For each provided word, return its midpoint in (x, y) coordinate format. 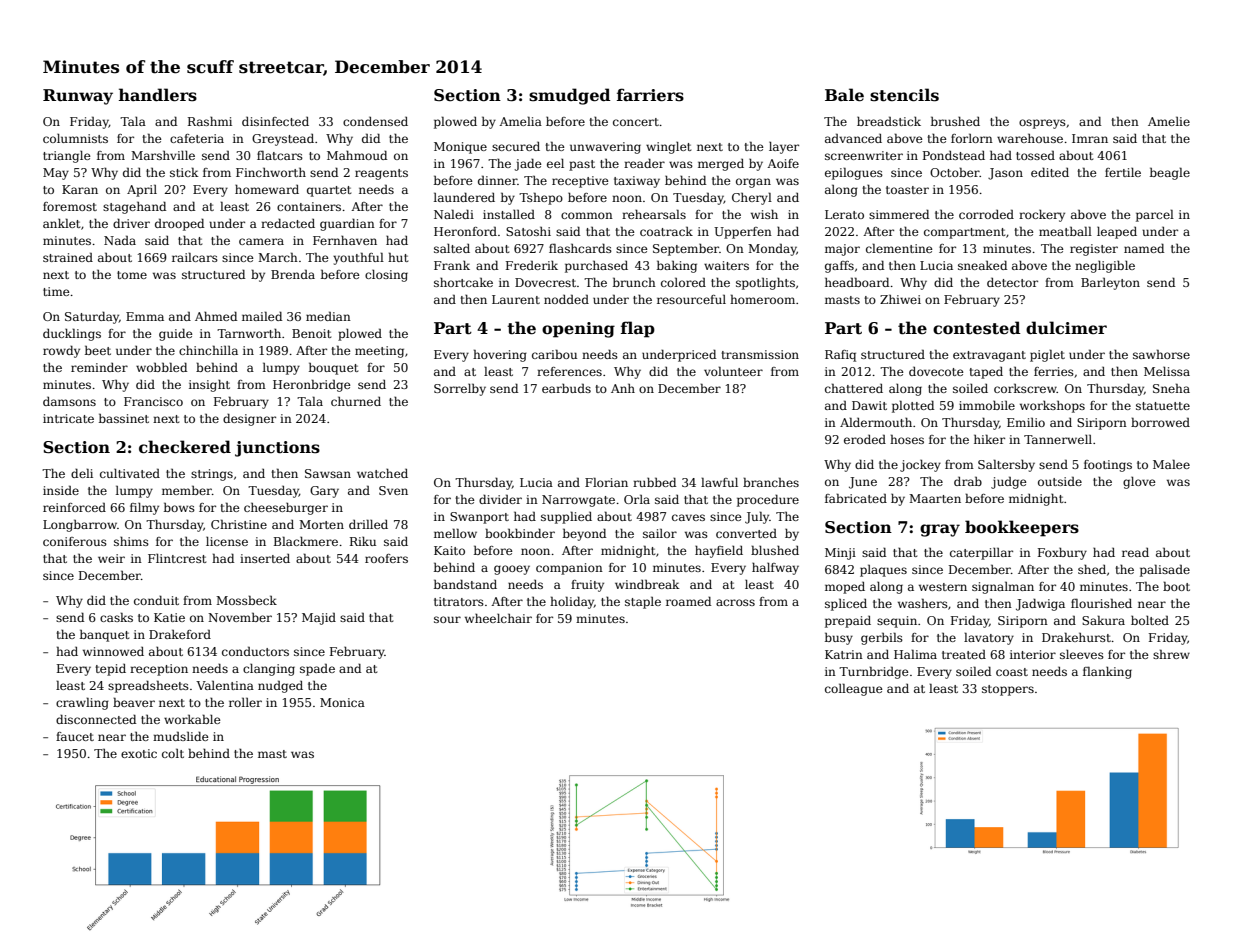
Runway (78, 97)
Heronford (465, 231)
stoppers (1008, 690)
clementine (899, 248)
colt (173, 753)
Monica (342, 702)
